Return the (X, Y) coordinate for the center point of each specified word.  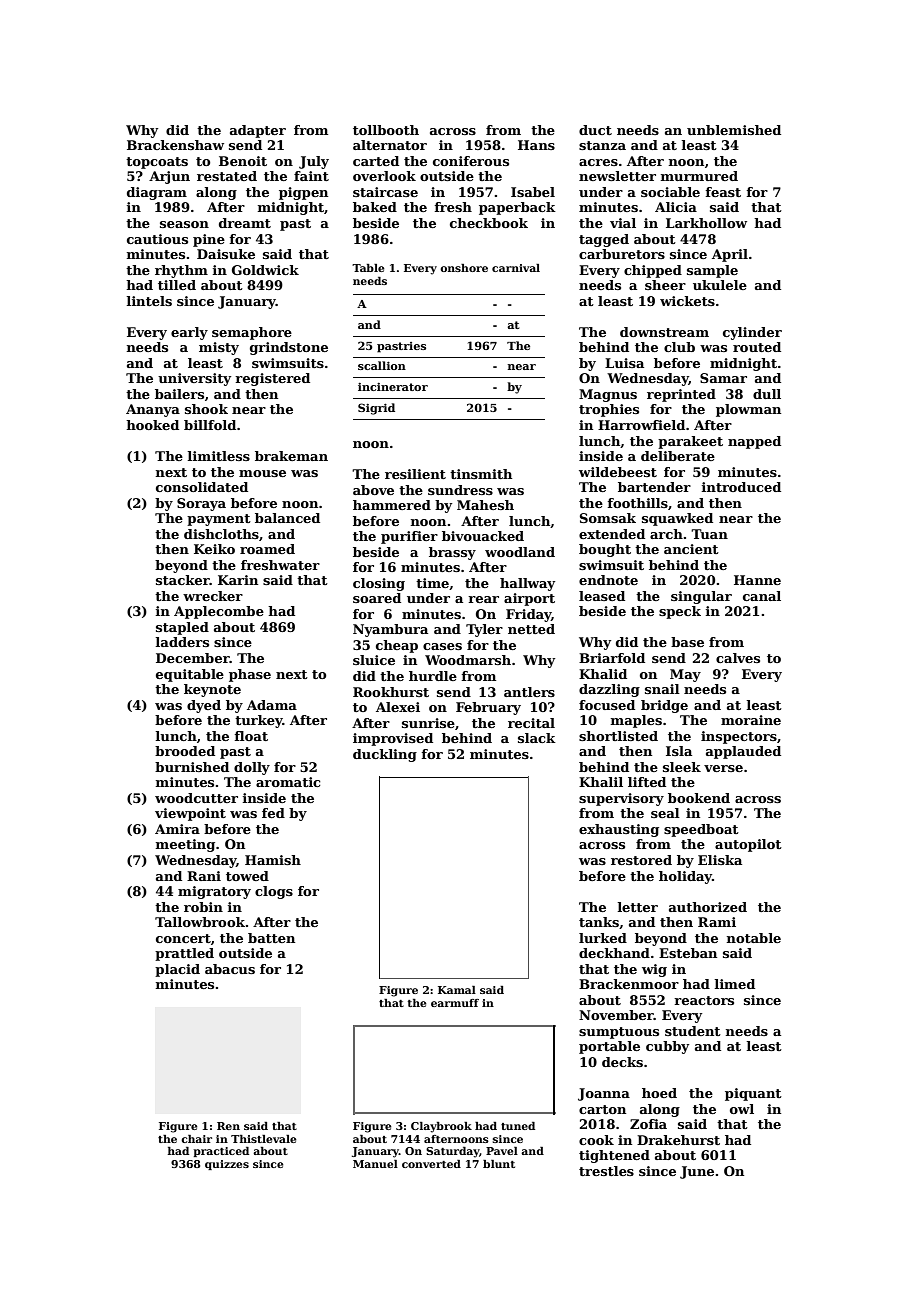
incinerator (393, 387)
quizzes (227, 1165)
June (697, 1172)
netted (531, 629)
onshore (464, 268)
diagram (157, 193)
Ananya (153, 410)
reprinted (681, 395)
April (730, 255)
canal (762, 596)
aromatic (288, 782)
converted (431, 1164)
